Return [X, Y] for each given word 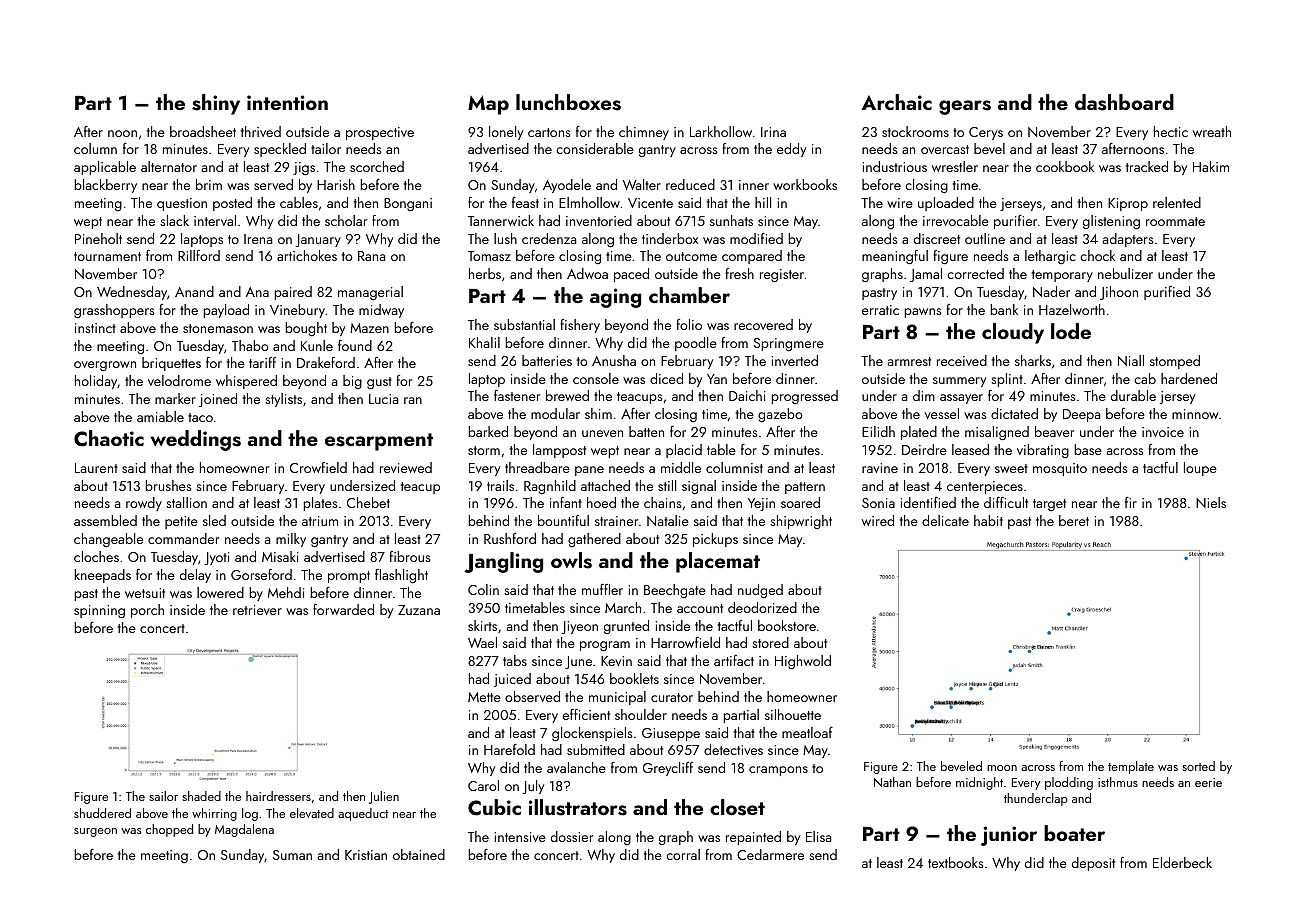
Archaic [896, 102]
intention [287, 102]
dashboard [1124, 102]
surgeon [95, 832]
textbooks [956, 862]
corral [683, 854]
